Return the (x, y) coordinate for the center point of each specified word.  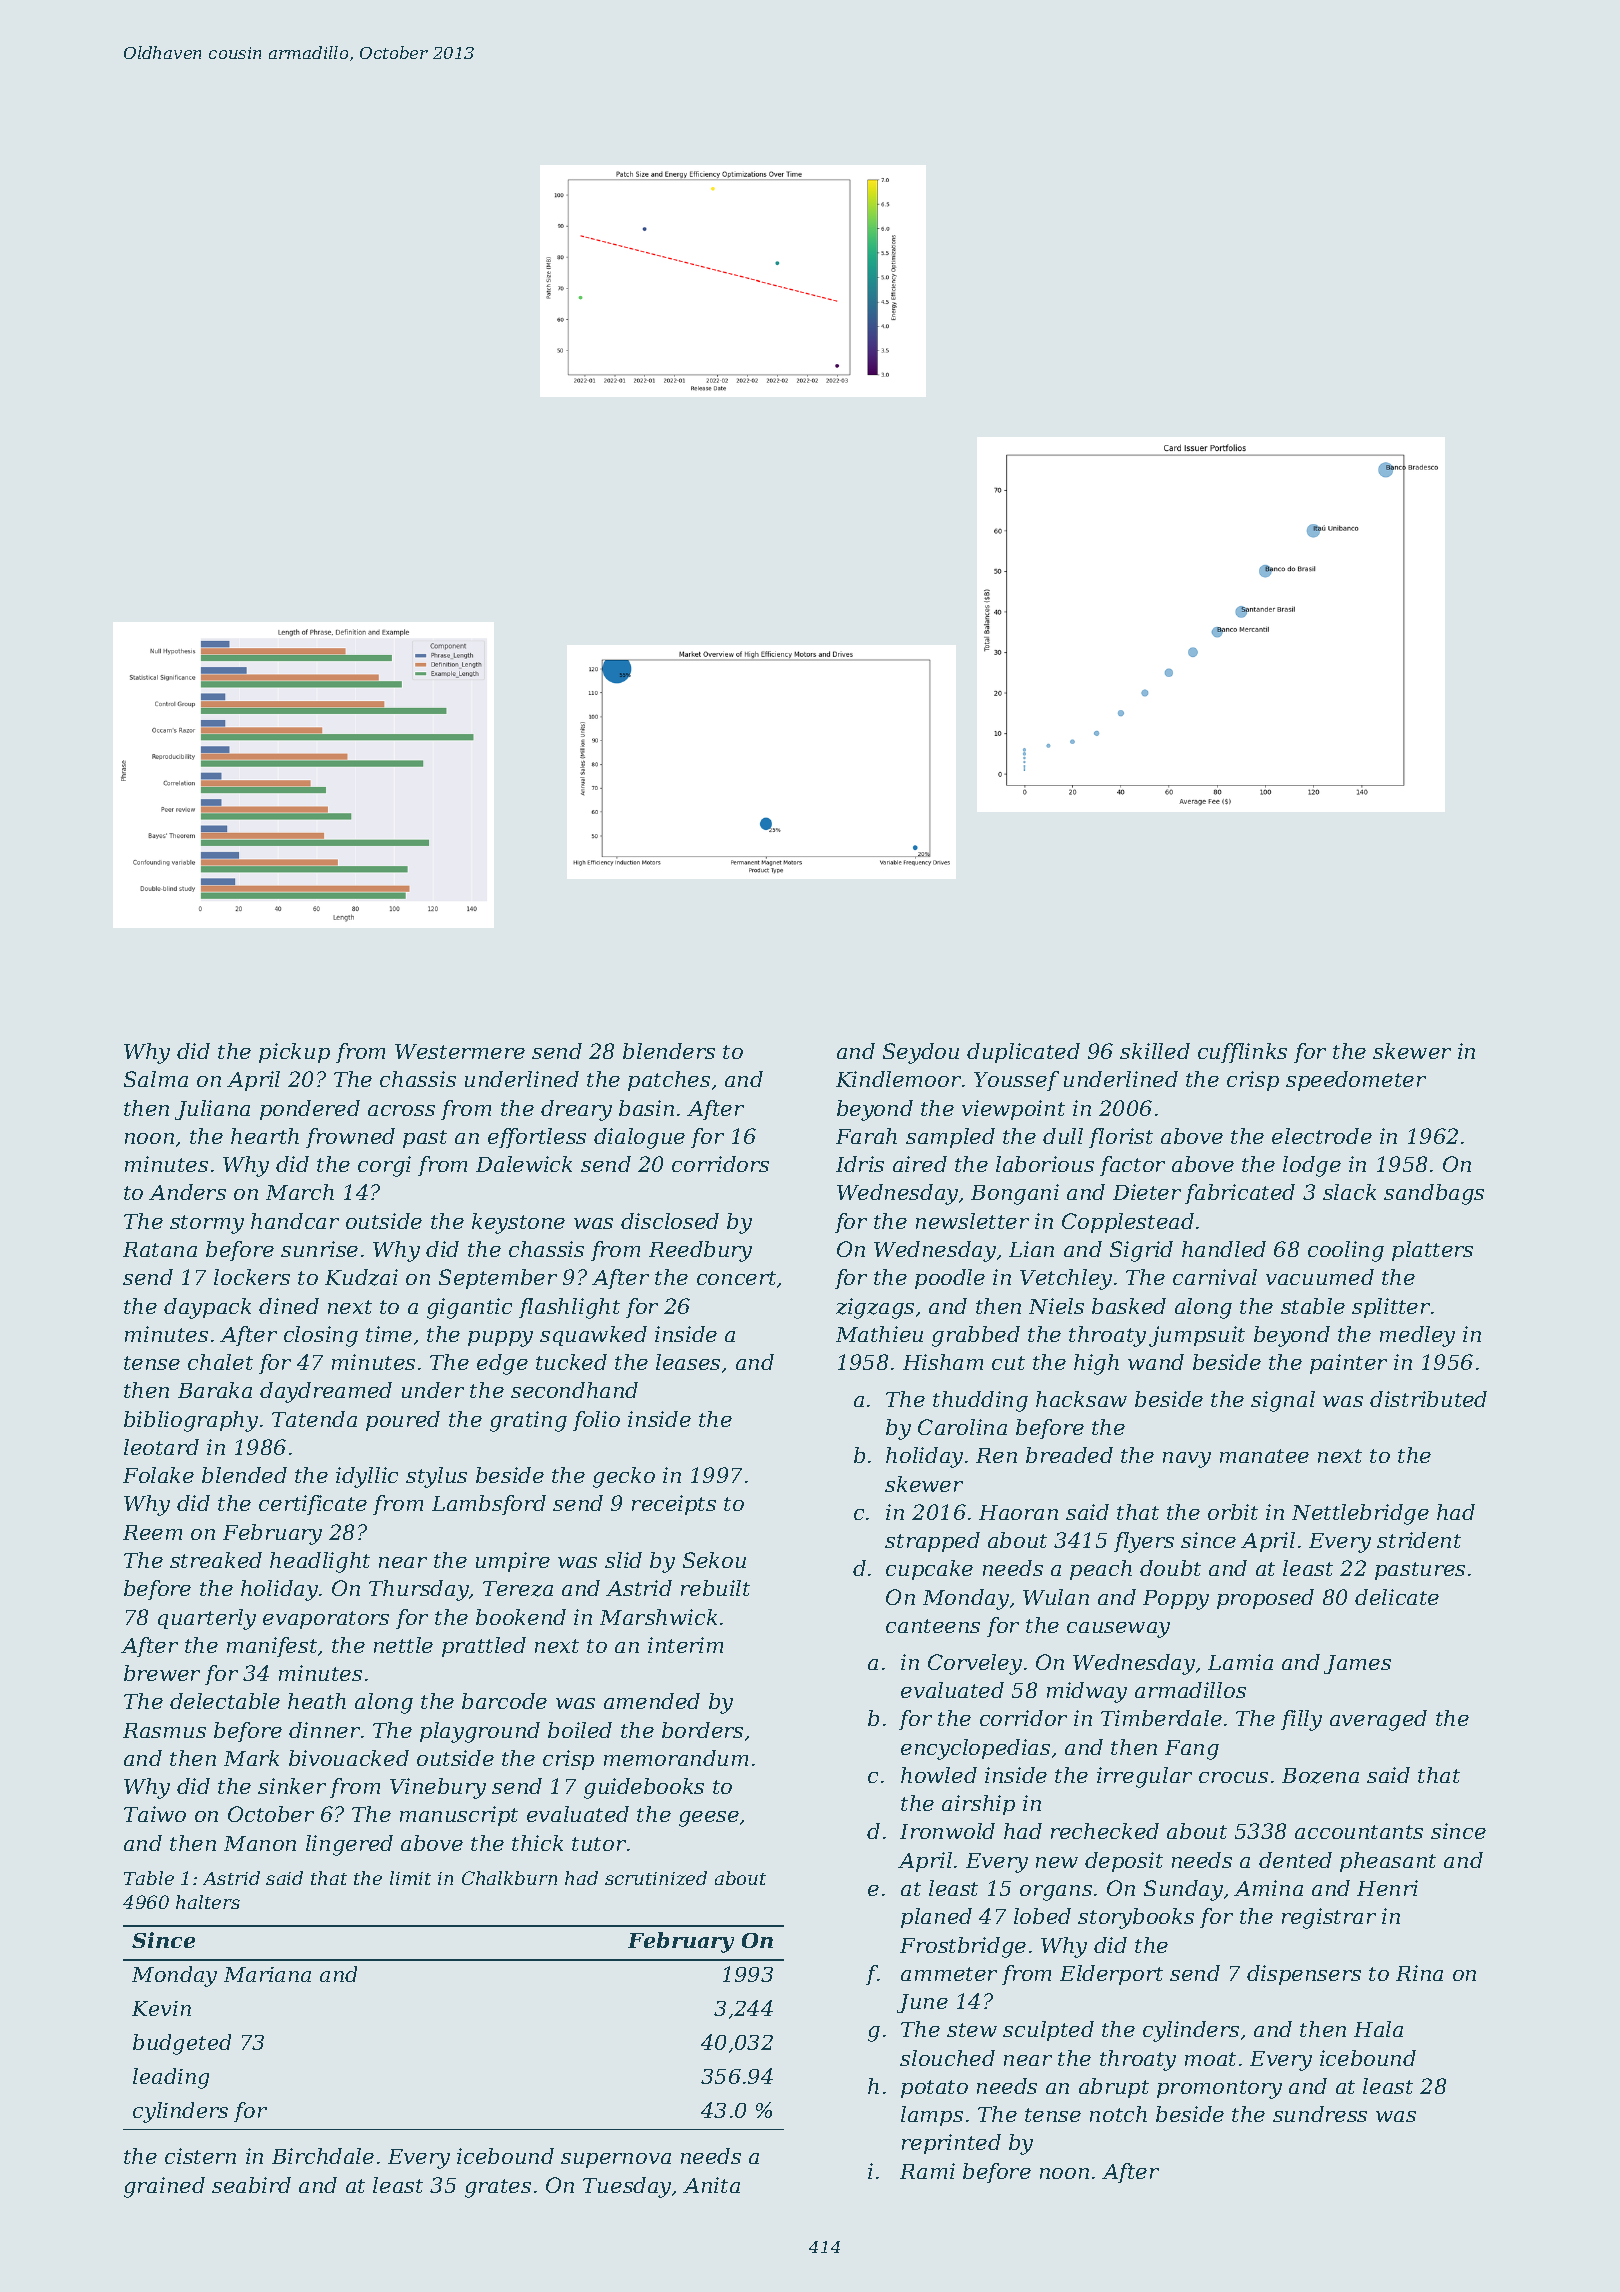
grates (498, 2188)
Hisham (943, 1362)
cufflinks (1242, 1053)
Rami (927, 2171)
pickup (294, 1053)
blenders (669, 1051)
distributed (1428, 1399)
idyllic (367, 1477)
